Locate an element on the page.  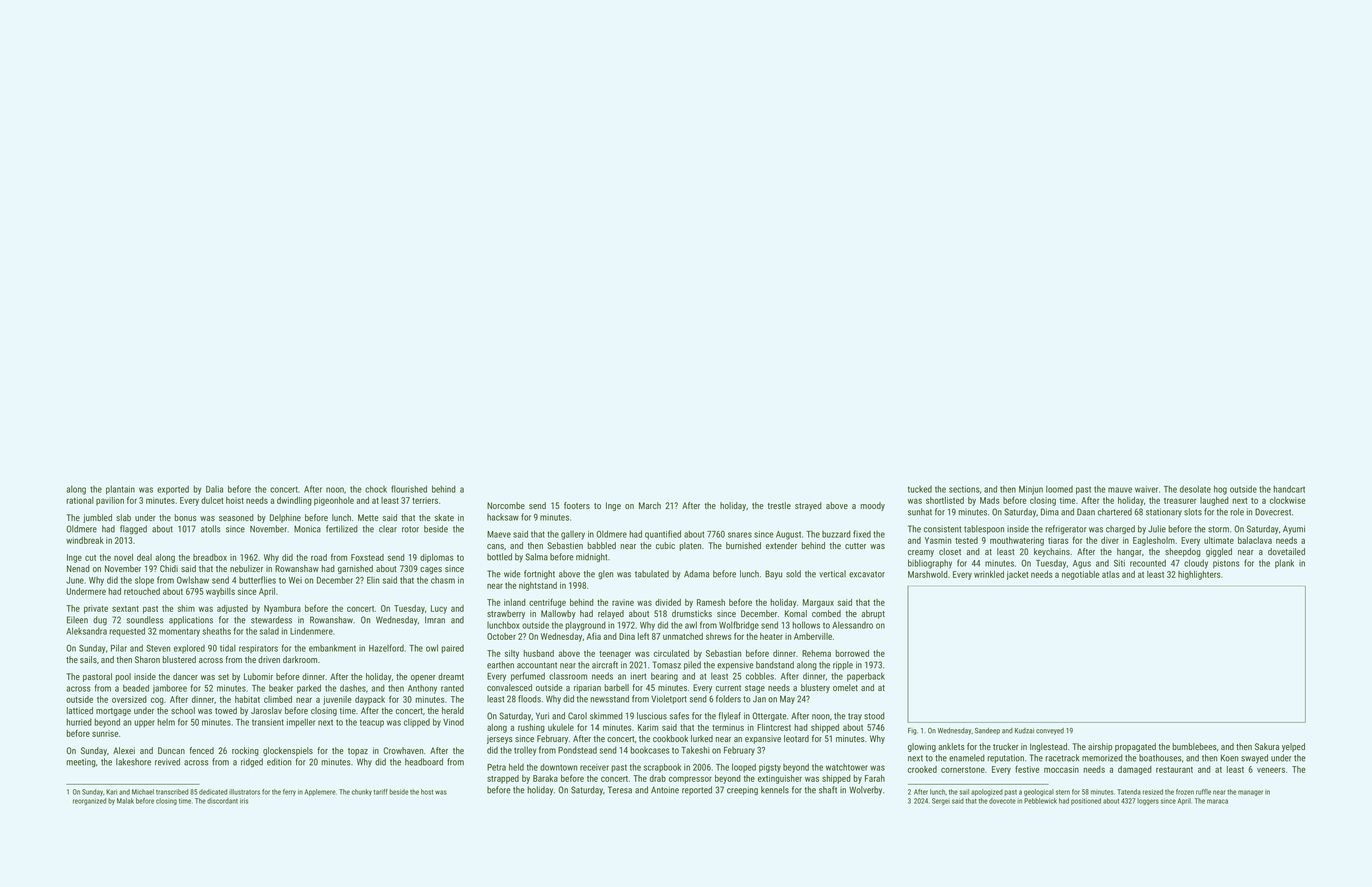
teenager is located at coordinates (615, 655).
